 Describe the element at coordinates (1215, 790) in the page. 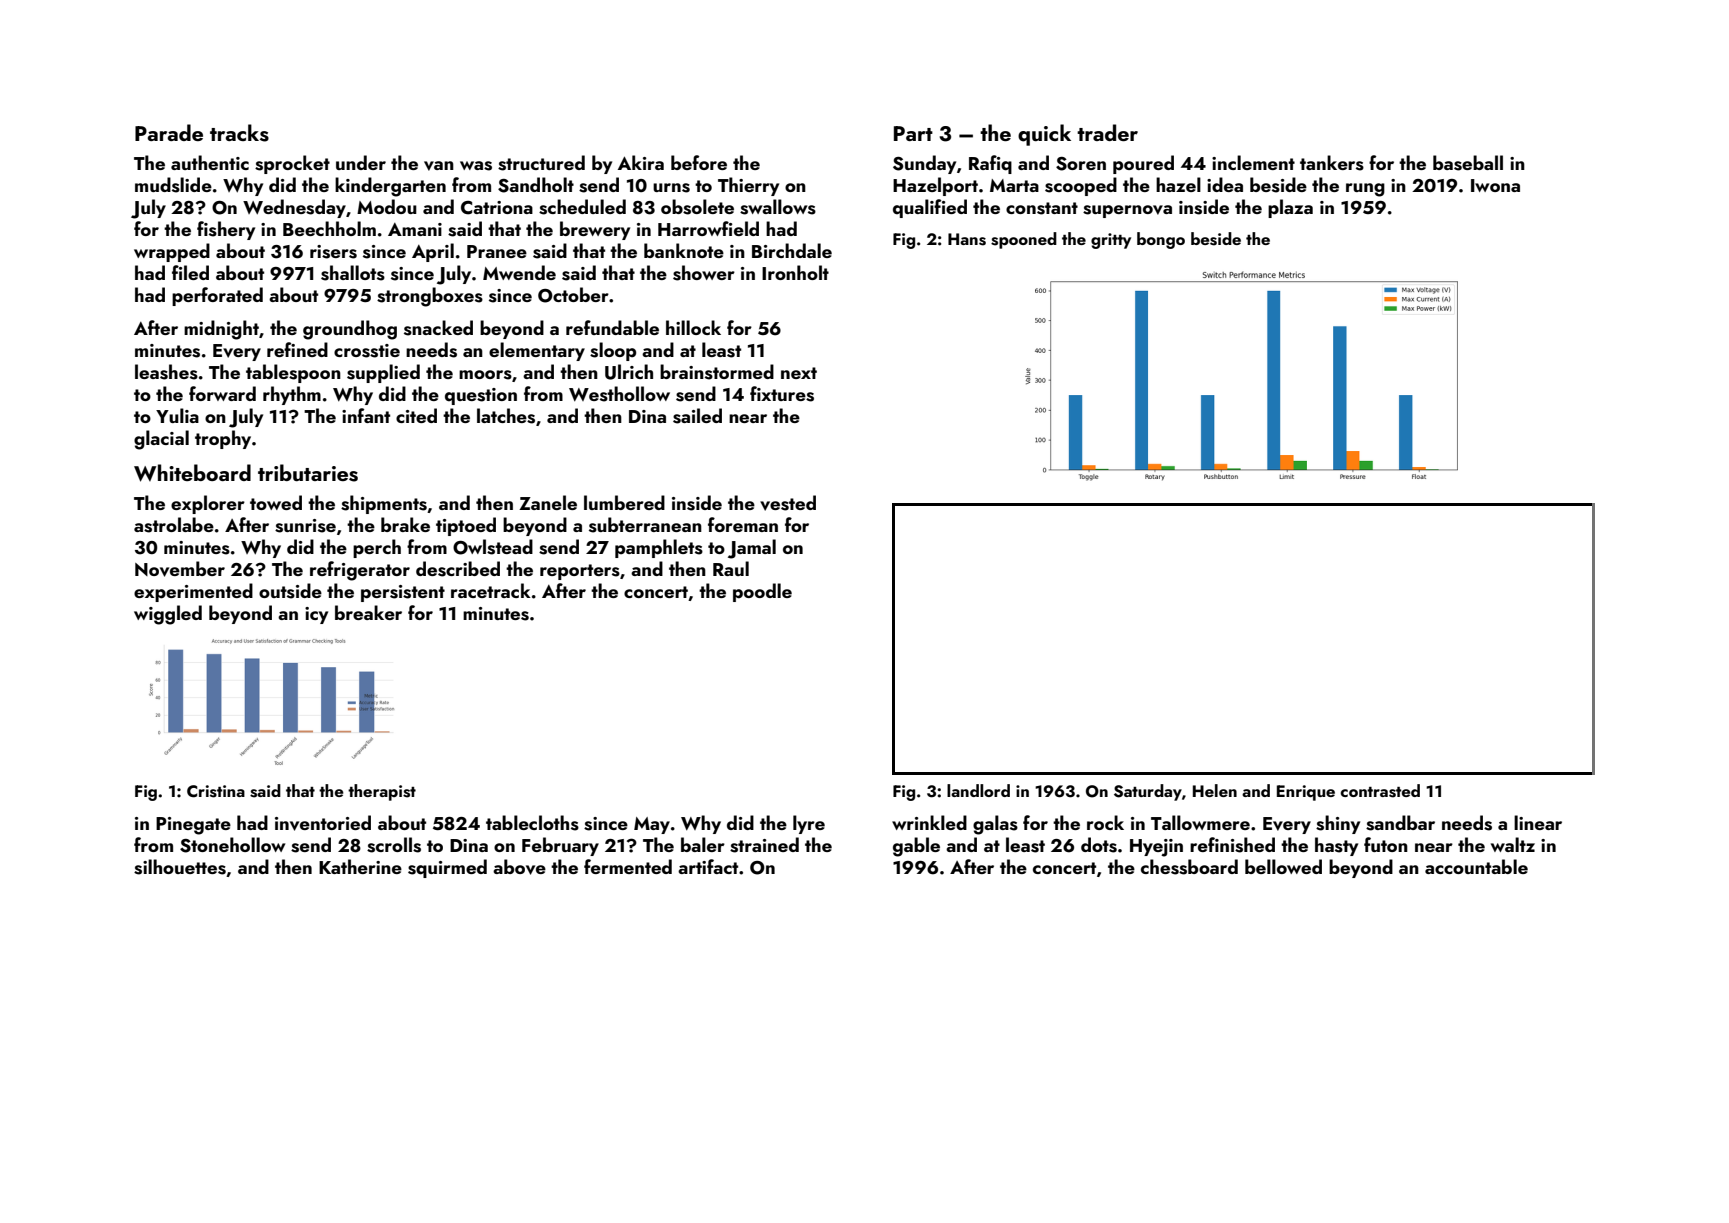

I see `Helen` at that location.
